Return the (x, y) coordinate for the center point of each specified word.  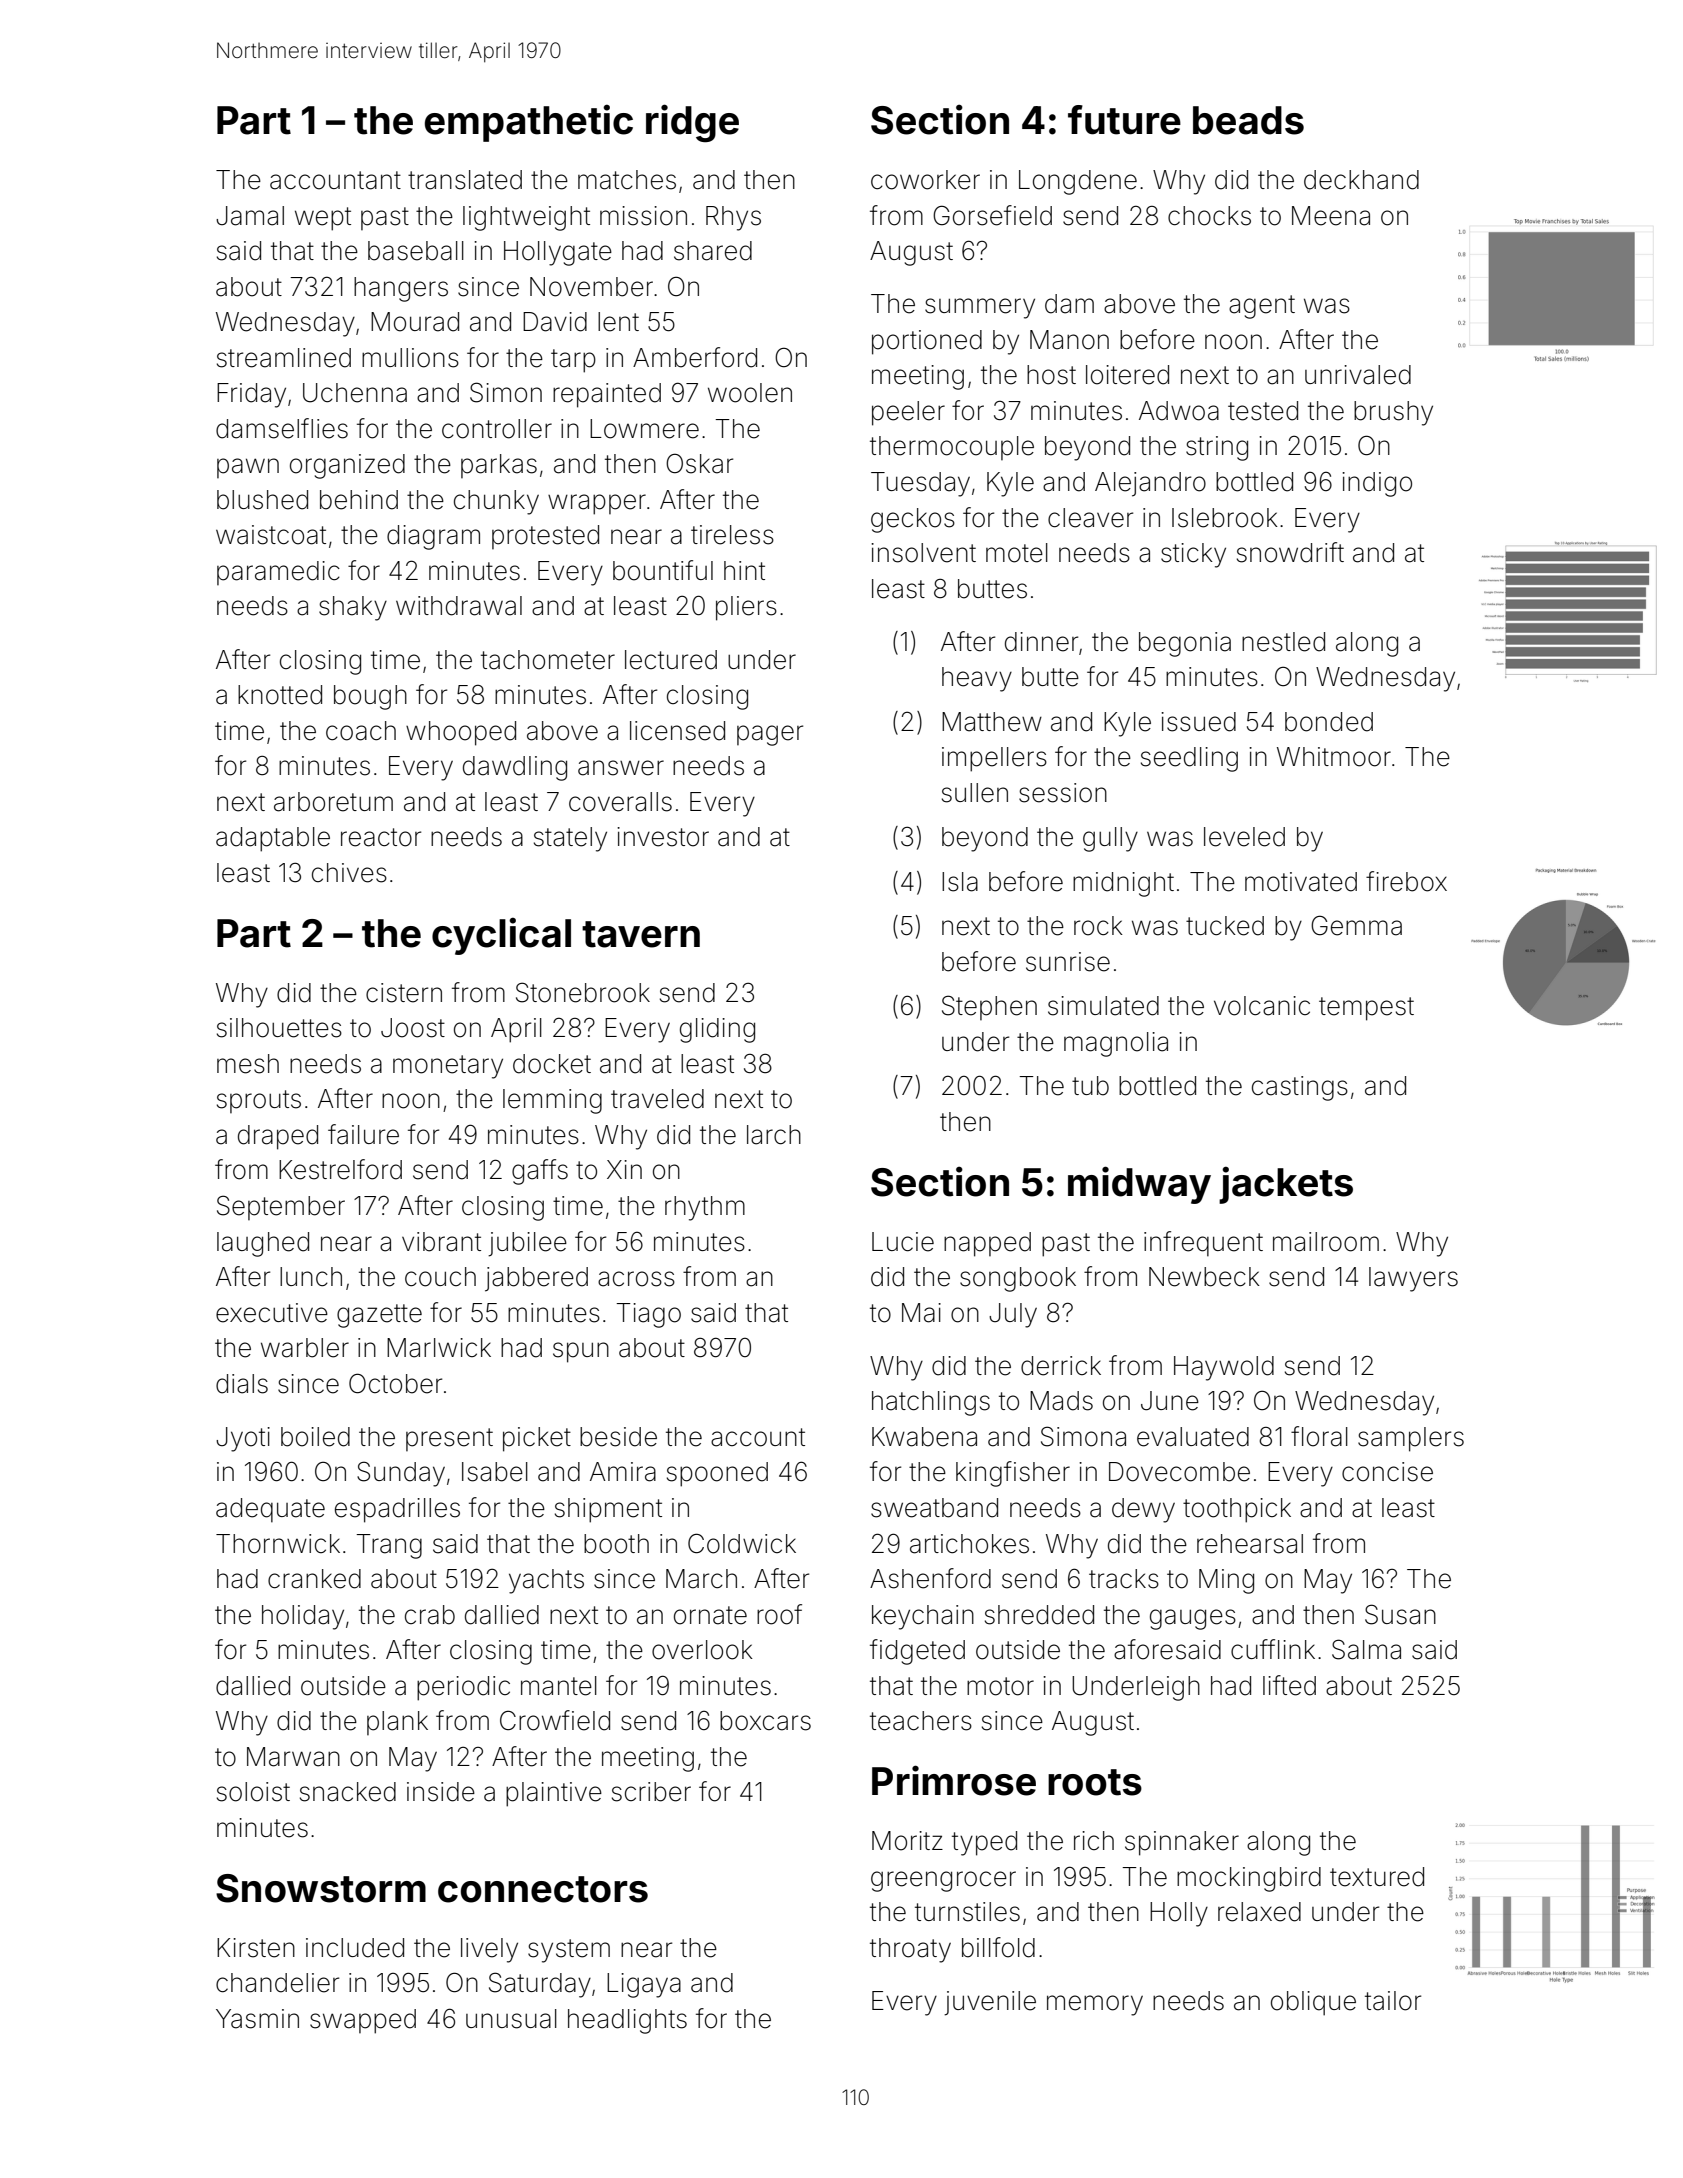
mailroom (1326, 1242)
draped (278, 1137)
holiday (303, 1617)
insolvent (923, 553)
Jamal (250, 216)
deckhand (1361, 180)
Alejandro (1150, 484)
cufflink (1273, 1649)
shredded (1039, 1615)
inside (441, 1792)
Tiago (648, 1315)
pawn (248, 468)
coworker (925, 180)
